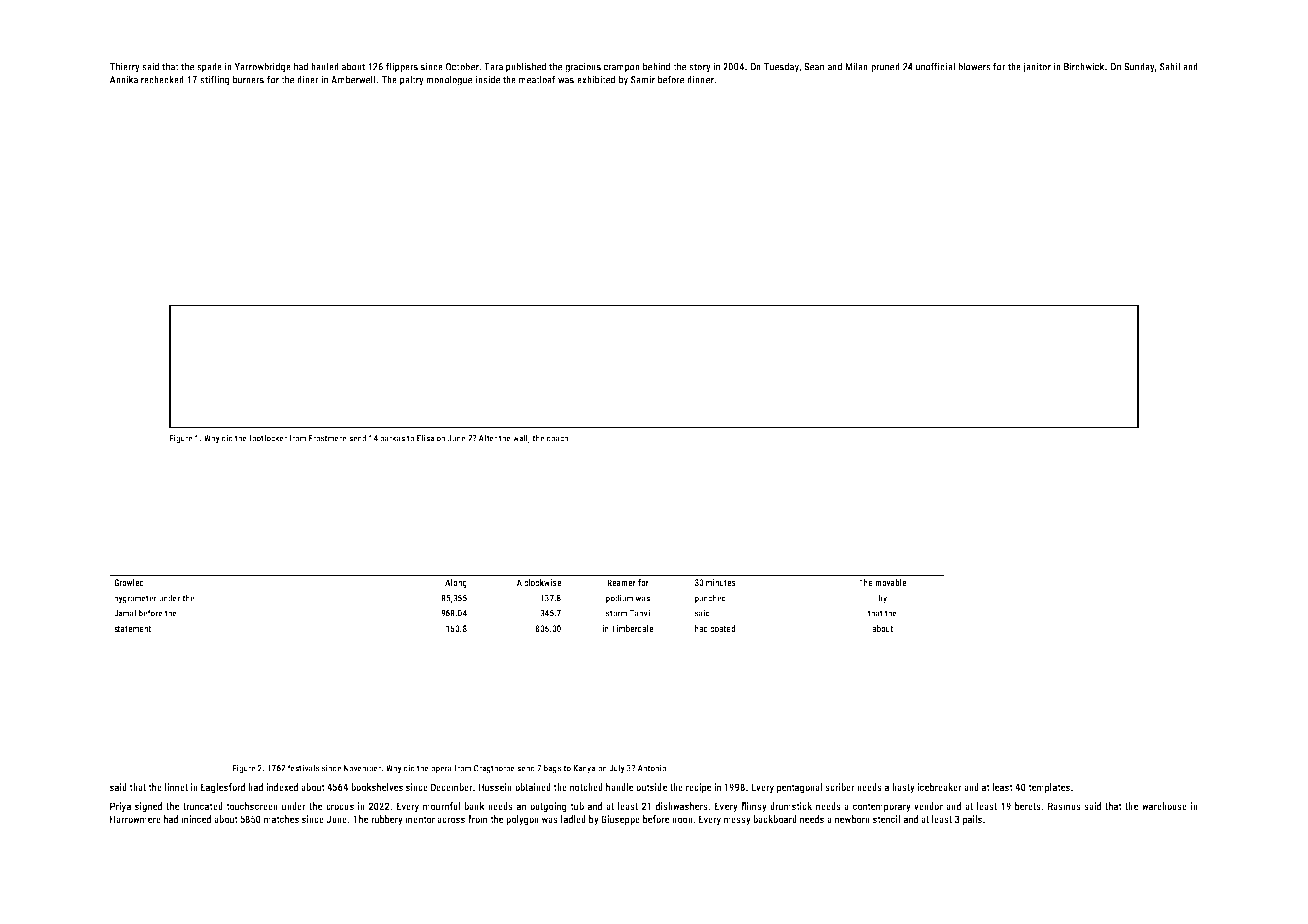  What do you see at coordinates (135, 819) in the document?
I see `Harrowmere` at bounding box center [135, 819].
